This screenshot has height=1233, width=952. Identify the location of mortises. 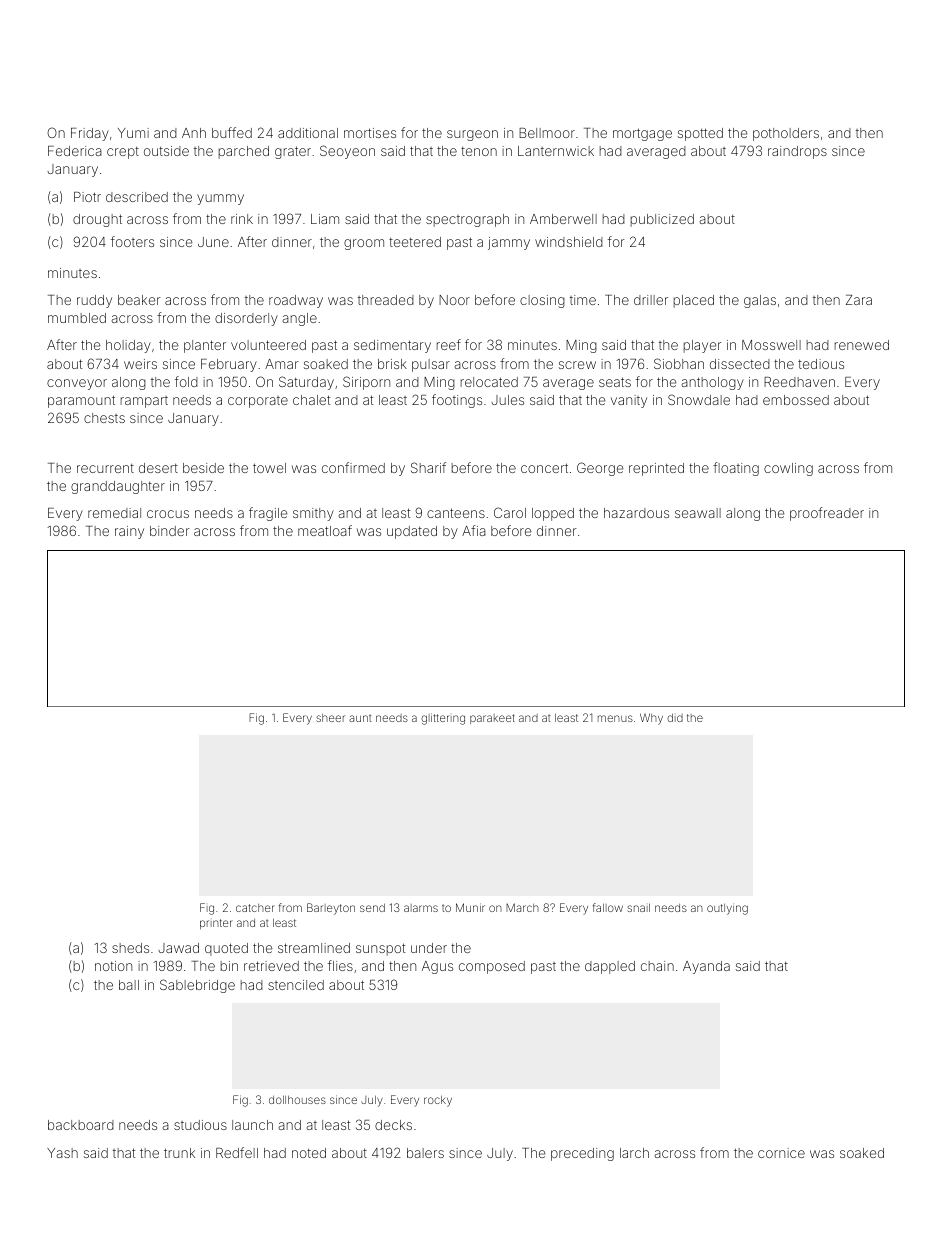
(370, 133).
